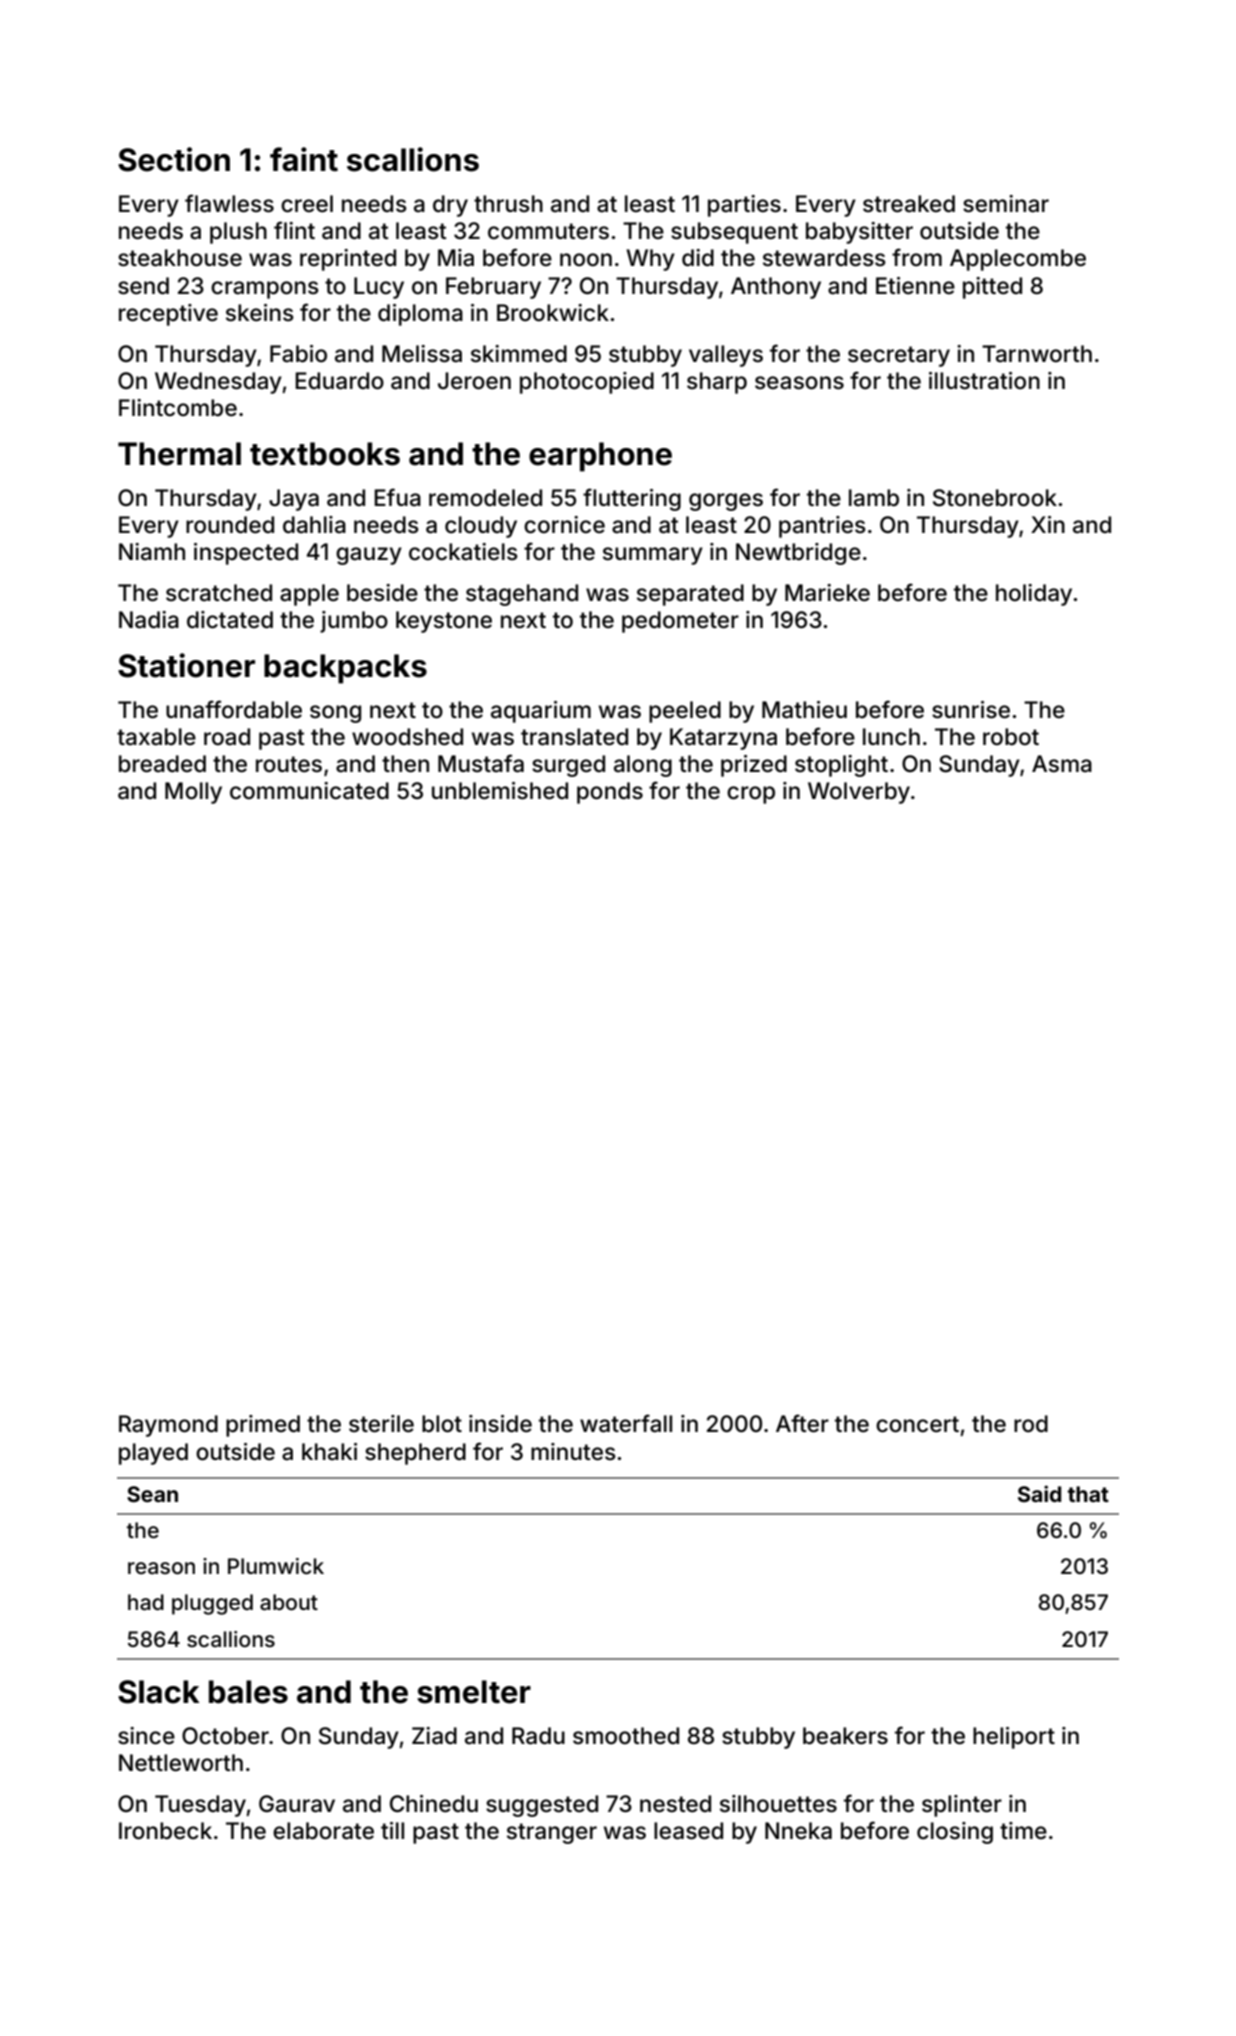 Image resolution: width=1236 pixels, height=2036 pixels. What do you see at coordinates (304, 159) in the screenshot?
I see `faint` at bounding box center [304, 159].
